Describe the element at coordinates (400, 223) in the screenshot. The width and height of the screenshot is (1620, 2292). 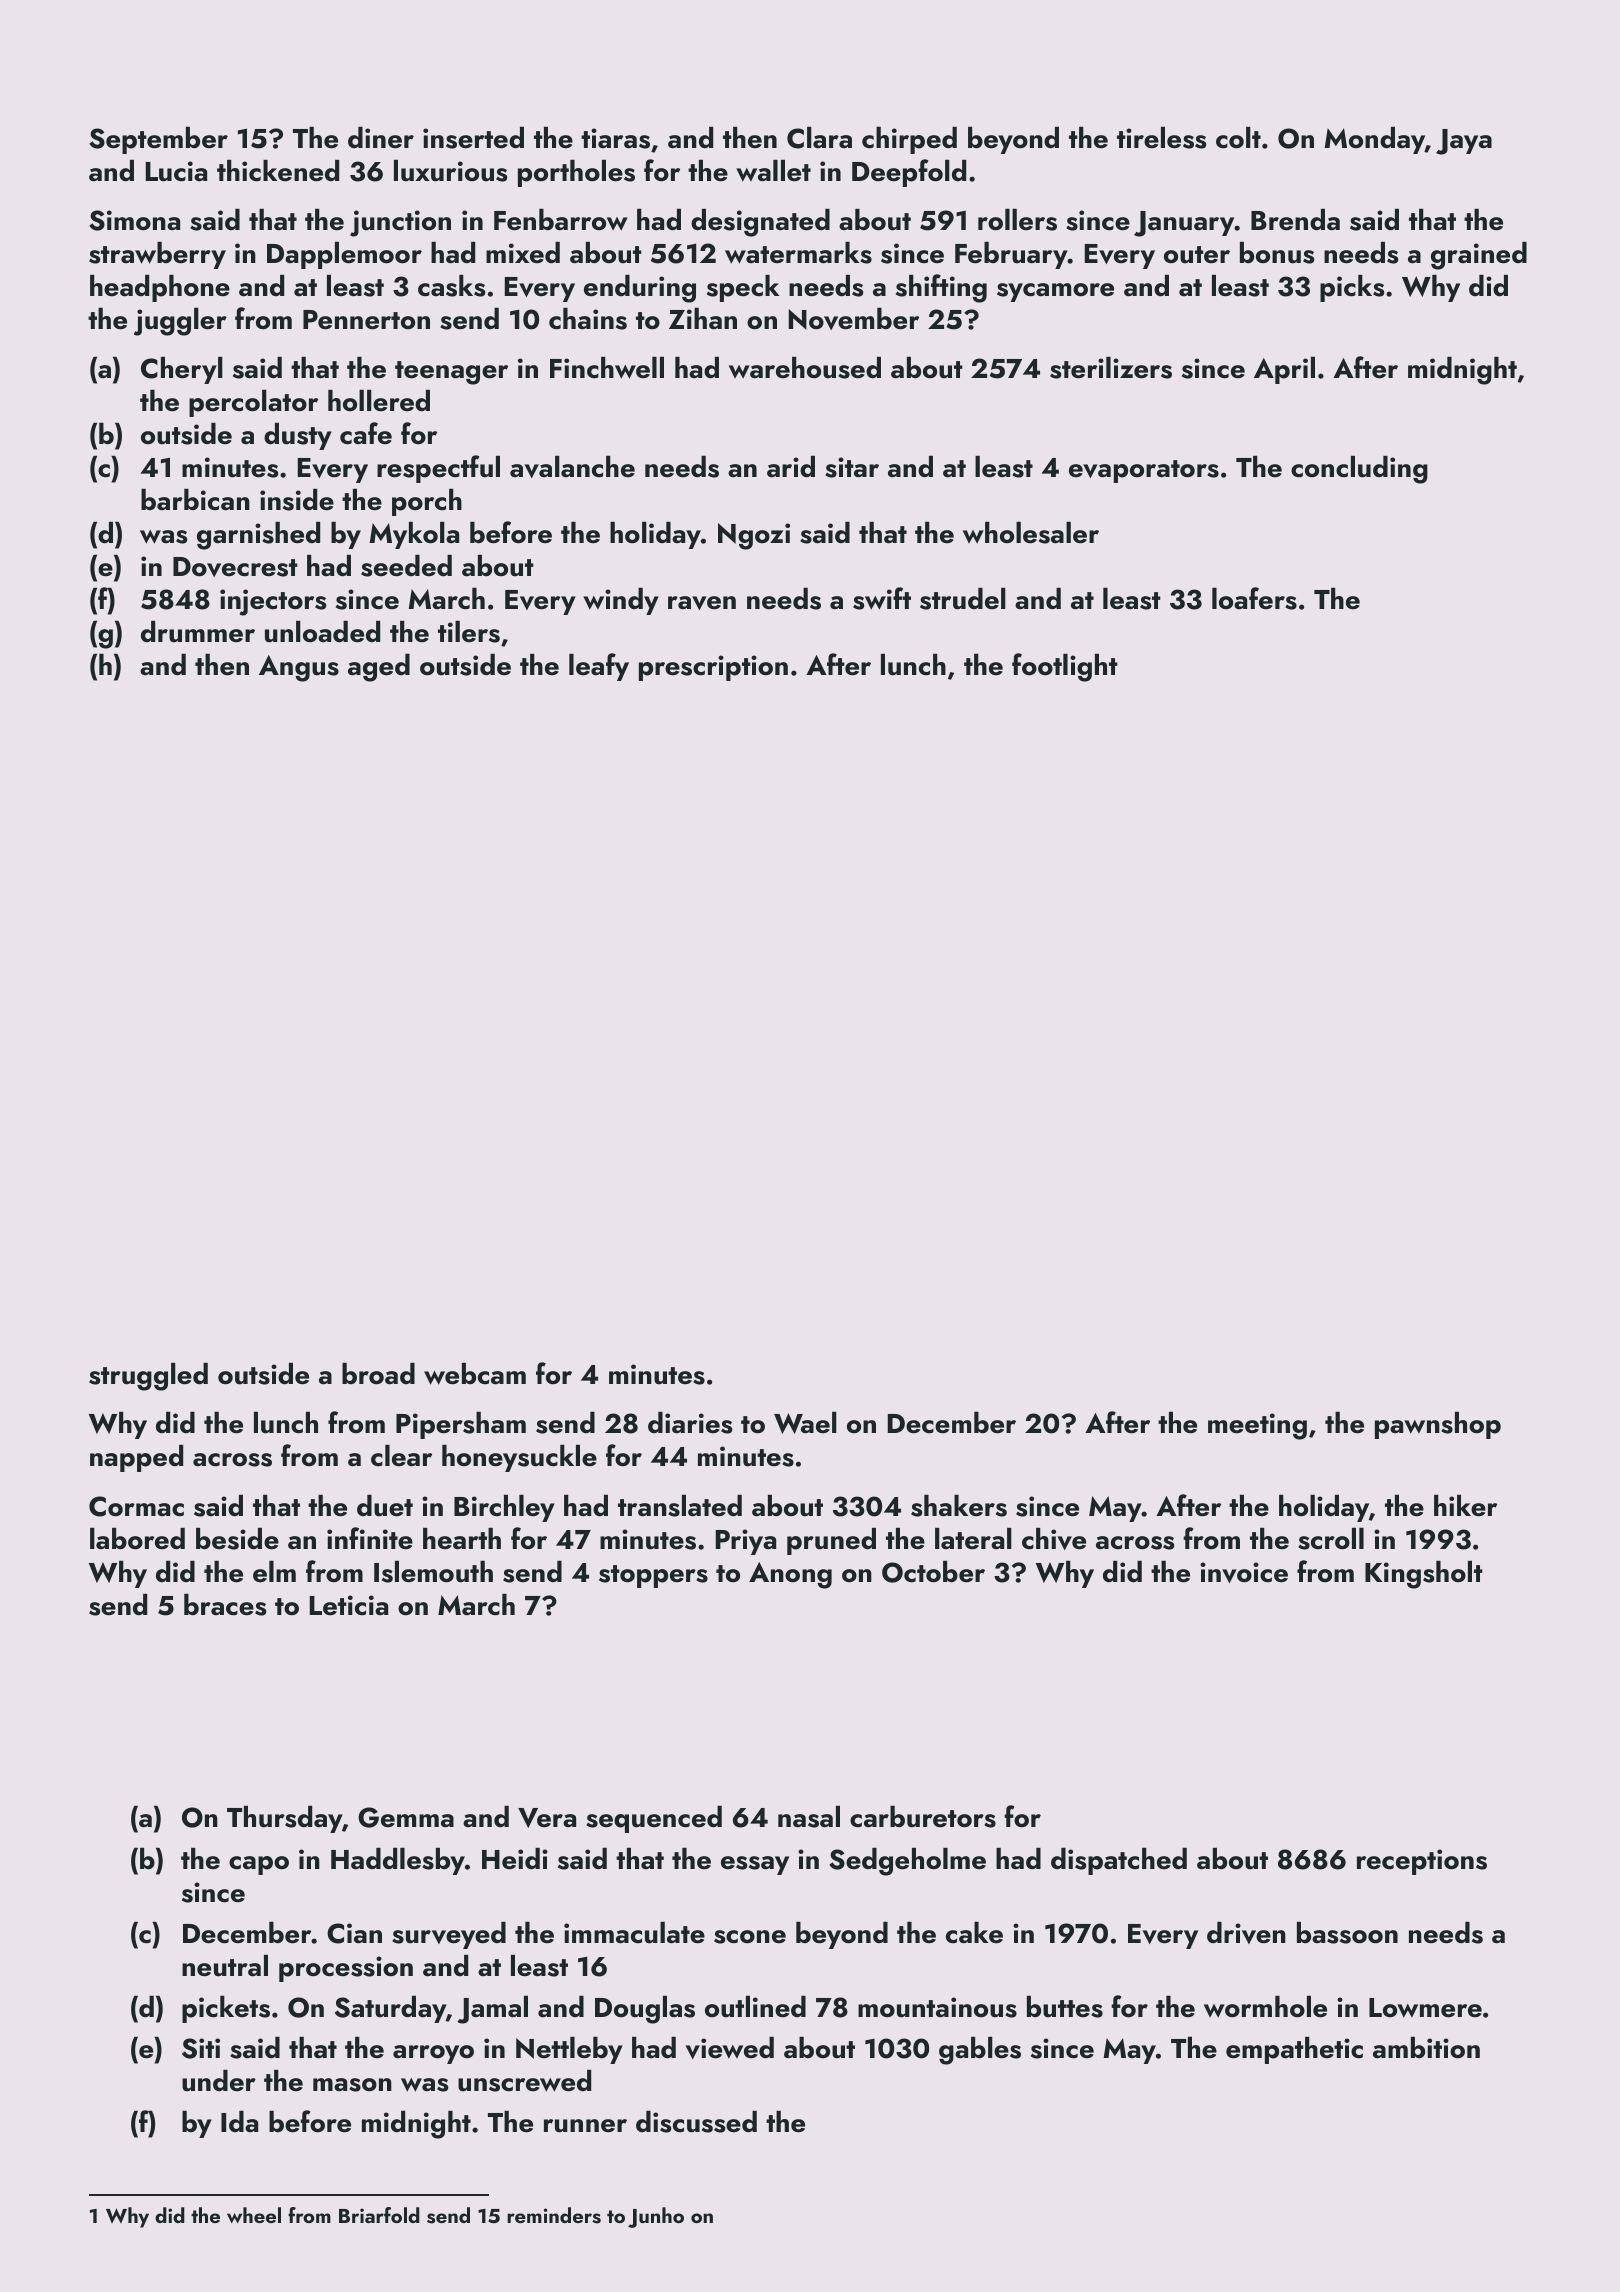
I see `junction` at that location.
